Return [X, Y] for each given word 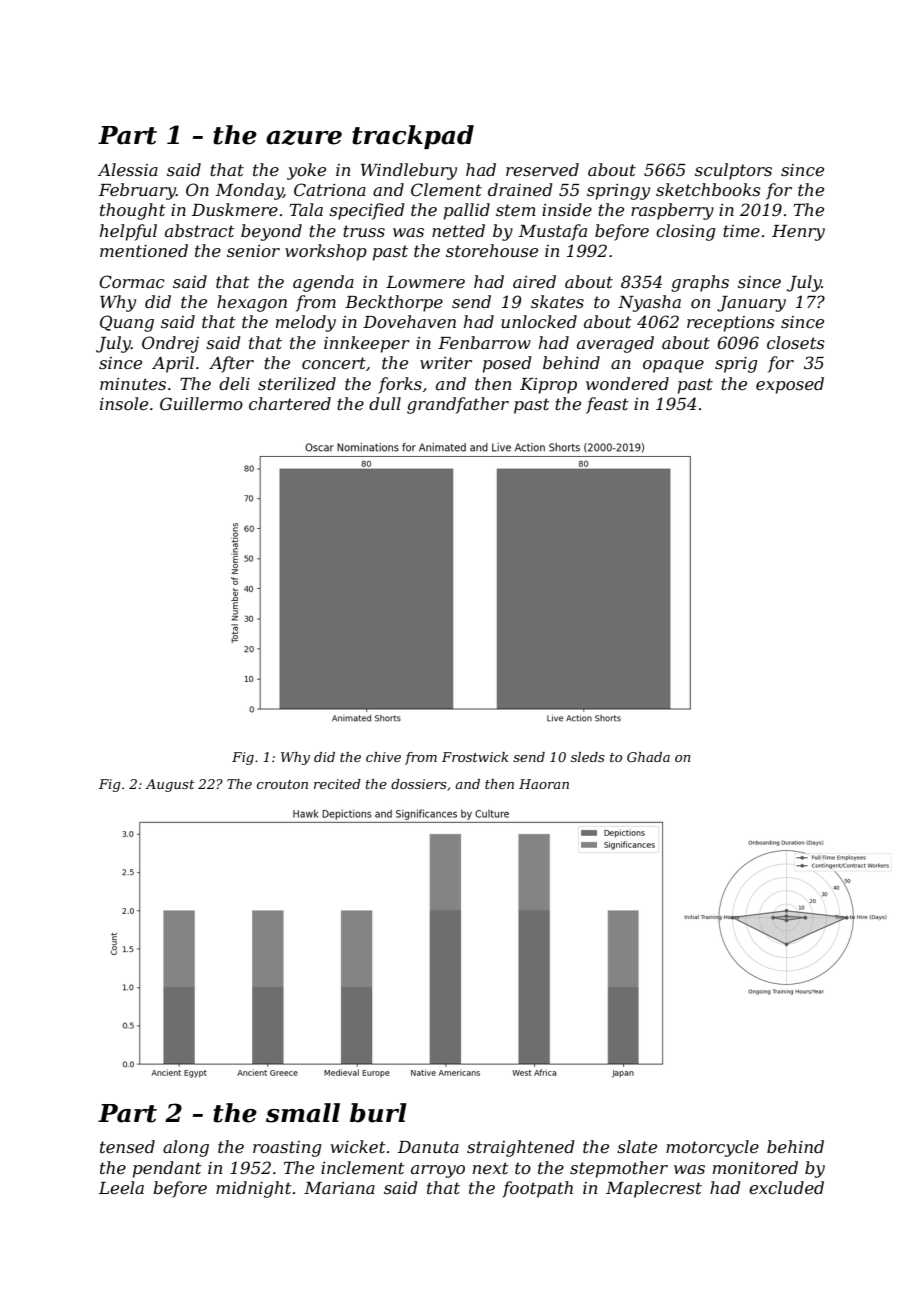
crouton [282, 784]
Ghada [648, 757]
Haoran [544, 784]
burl [378, 1113]
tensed [127, 1146]
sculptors [733, 171]
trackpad [413, 137]
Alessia [128, 169]
